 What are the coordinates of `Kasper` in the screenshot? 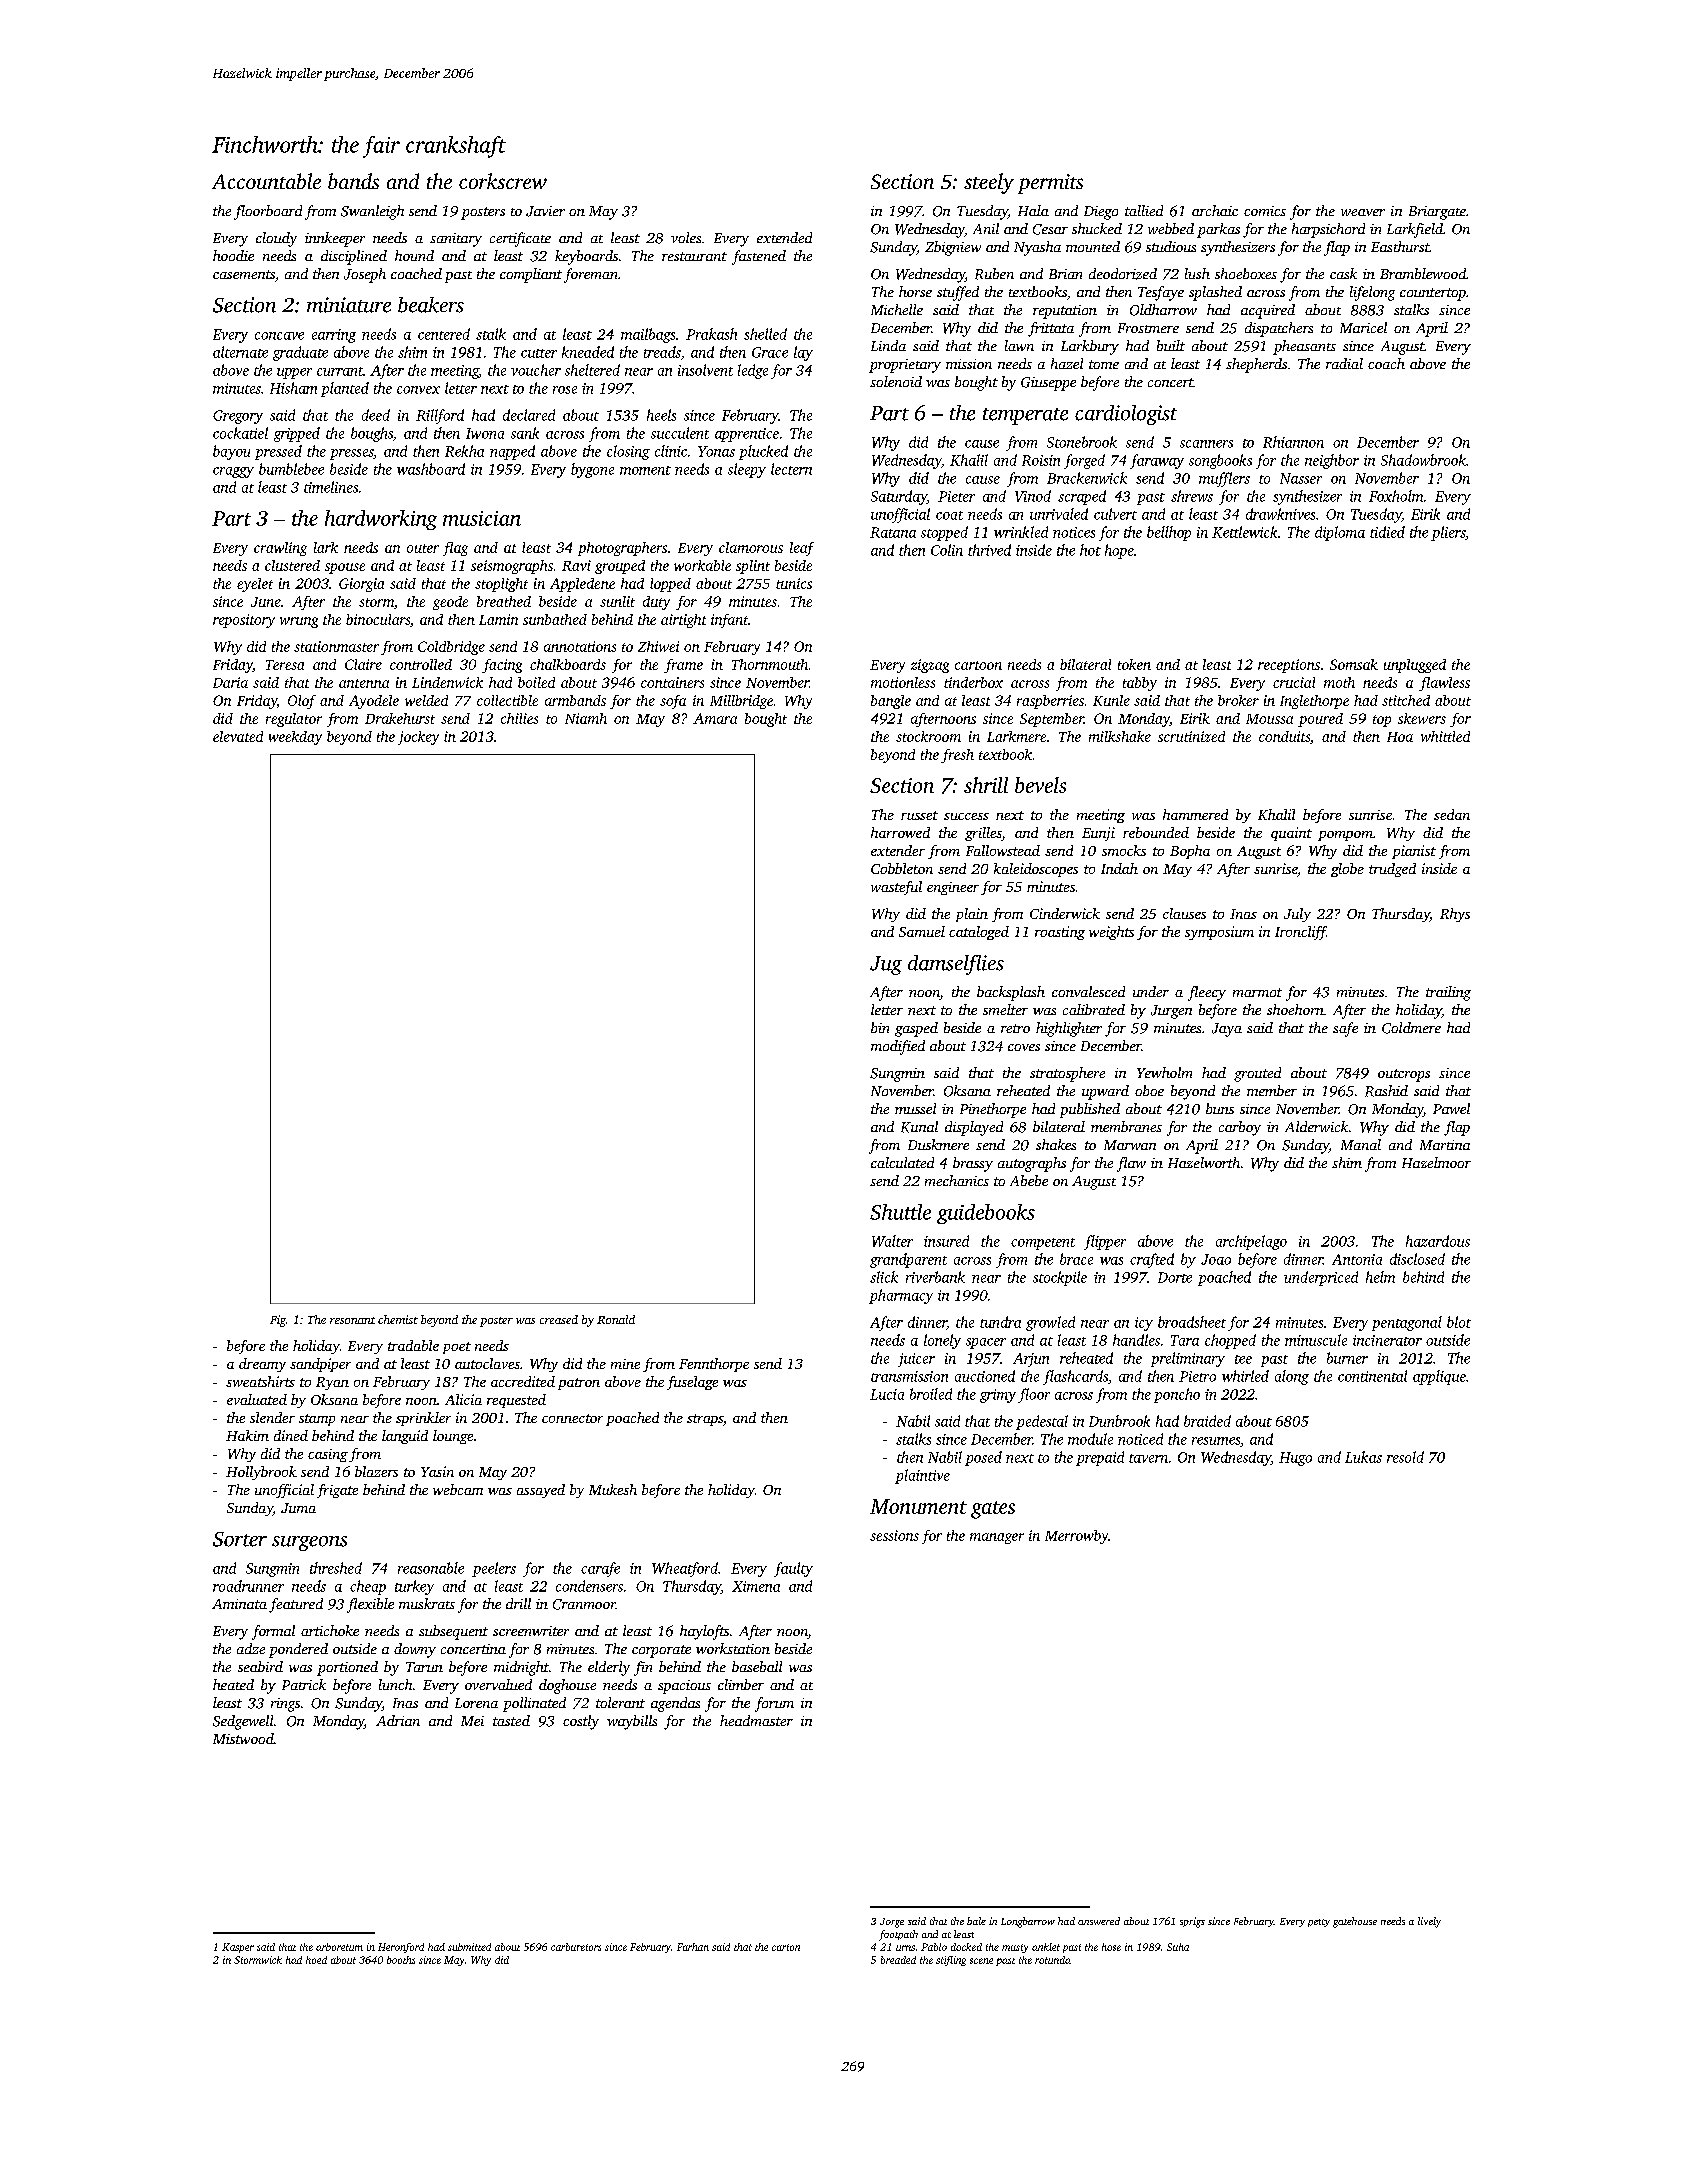 It's located at (238, 1948).
